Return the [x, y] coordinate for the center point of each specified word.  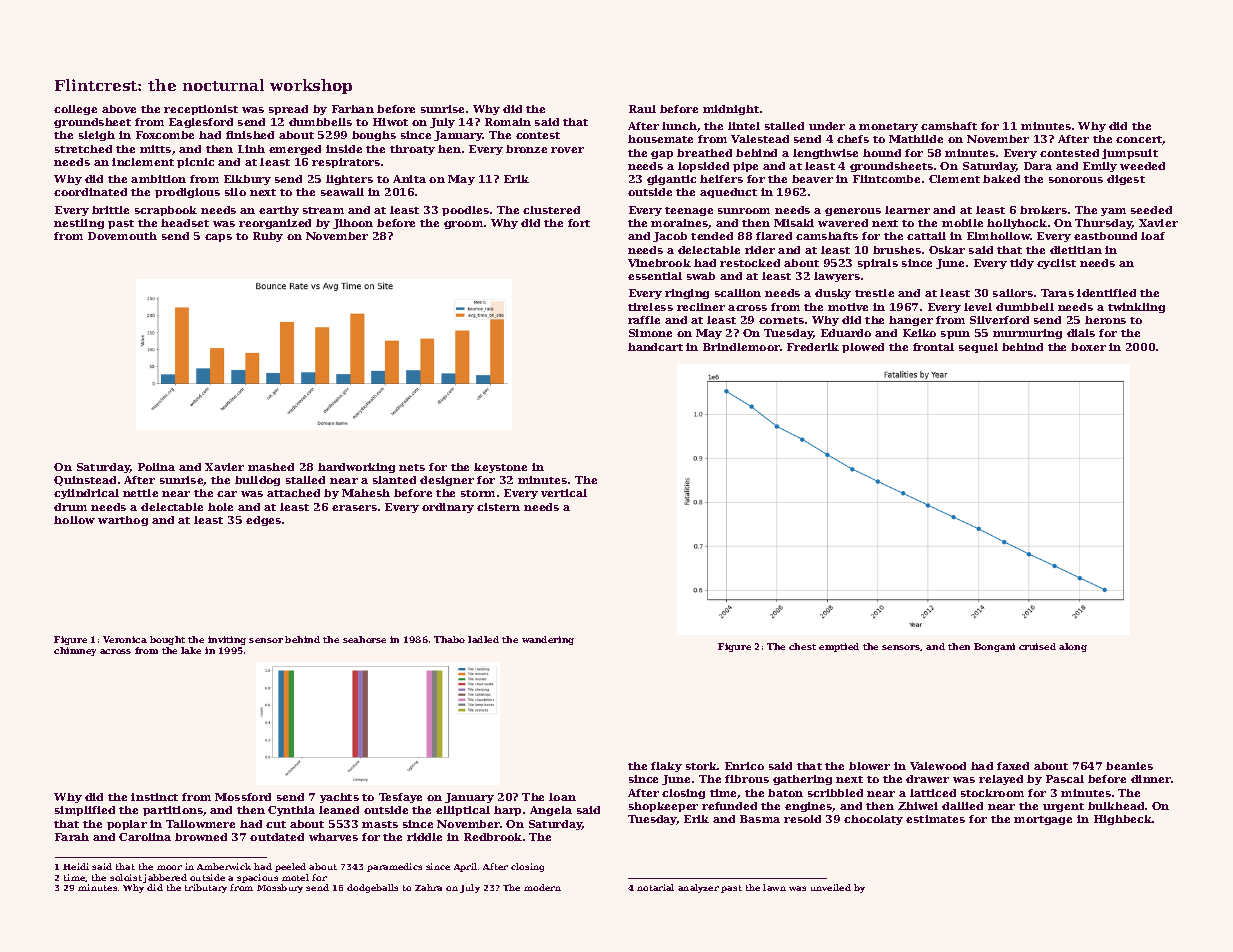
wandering [548, 640]
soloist [126, 877]
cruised [1037, 646]
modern [542, 887]
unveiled [831, 887]
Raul [642, 109]
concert [1139, 140]
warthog [123, 521]
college [75, 110]
